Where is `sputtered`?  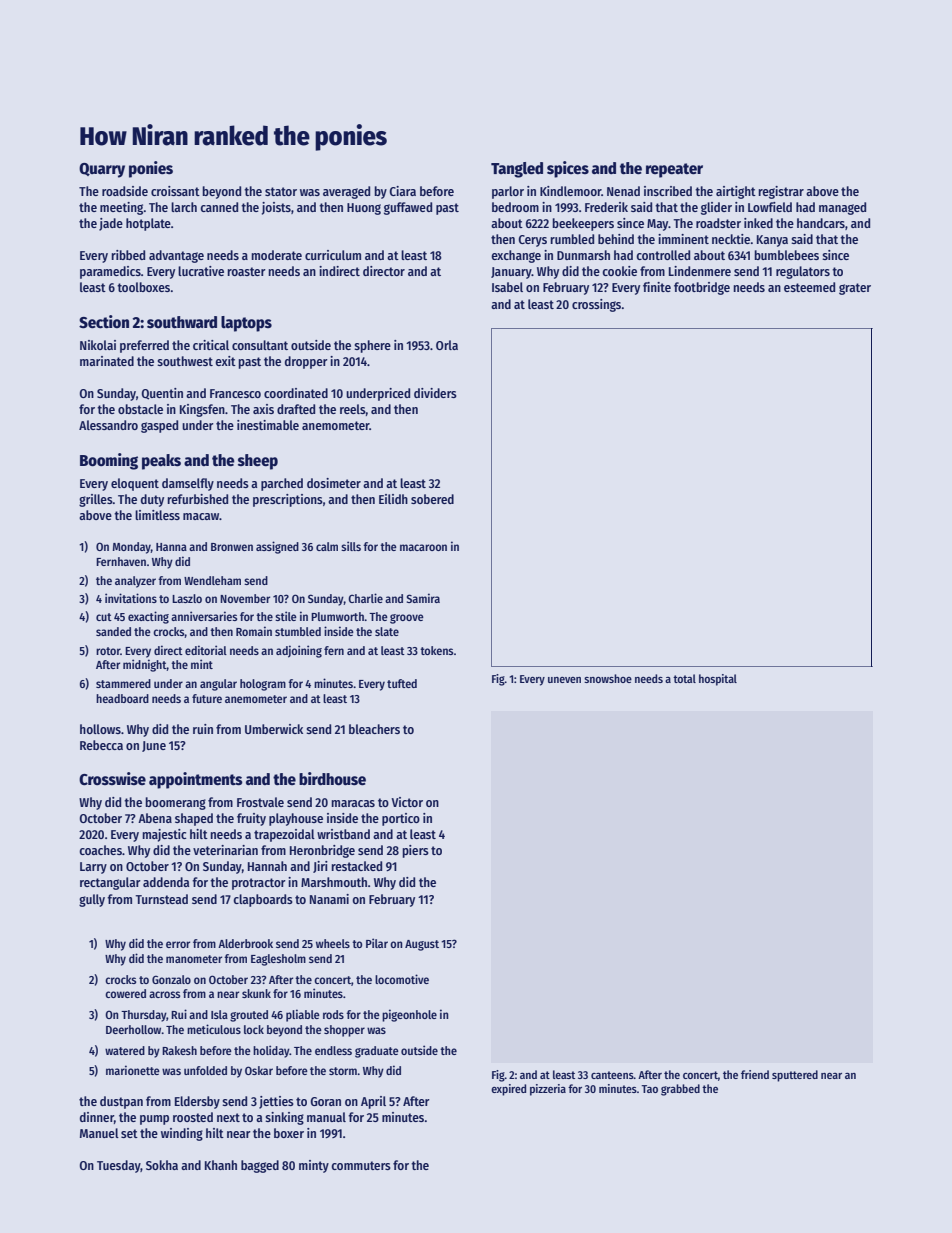 sputtered is located at coordinates (795, 1076).
